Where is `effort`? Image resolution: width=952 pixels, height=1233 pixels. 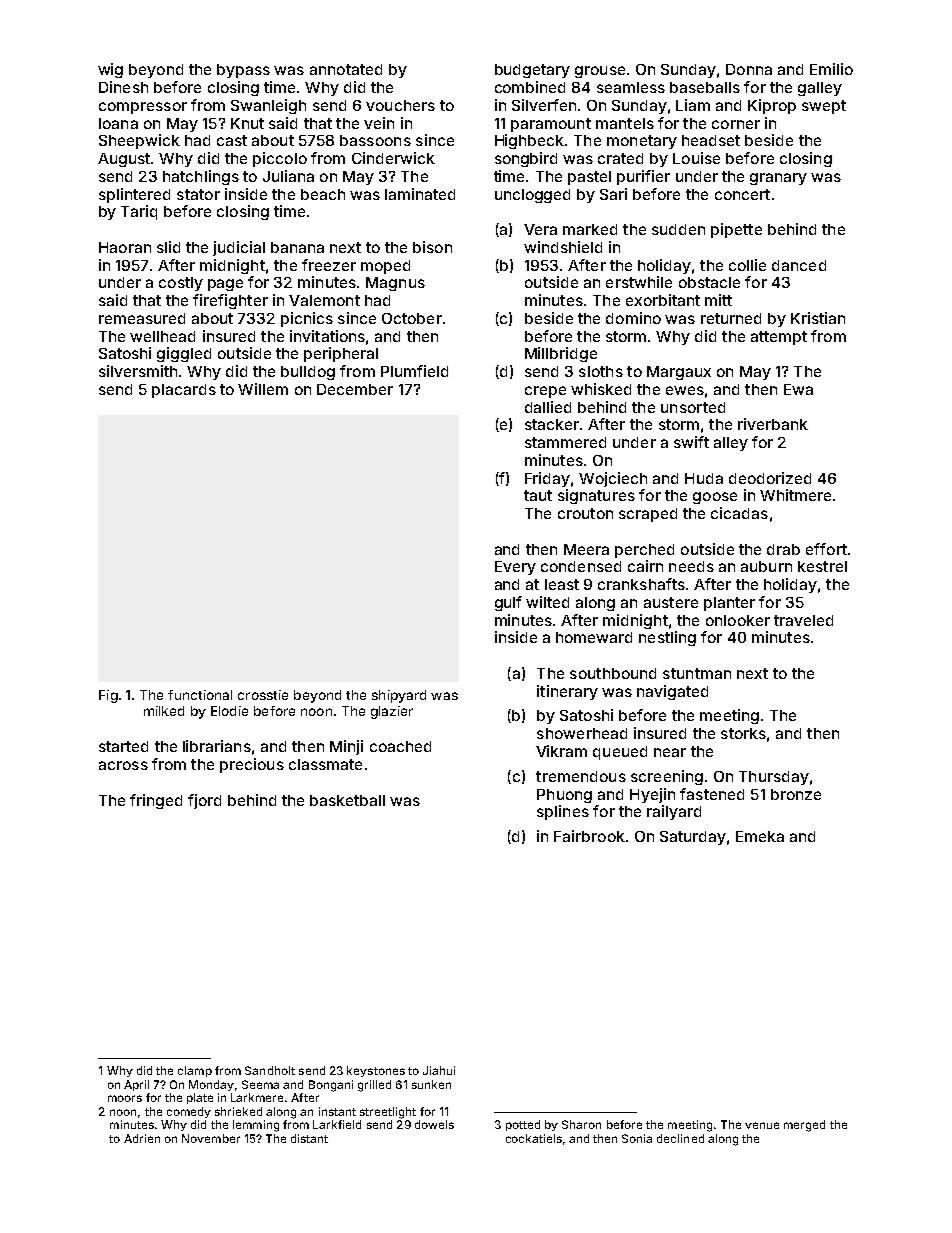 effort is located at coordinates (826, 549).
